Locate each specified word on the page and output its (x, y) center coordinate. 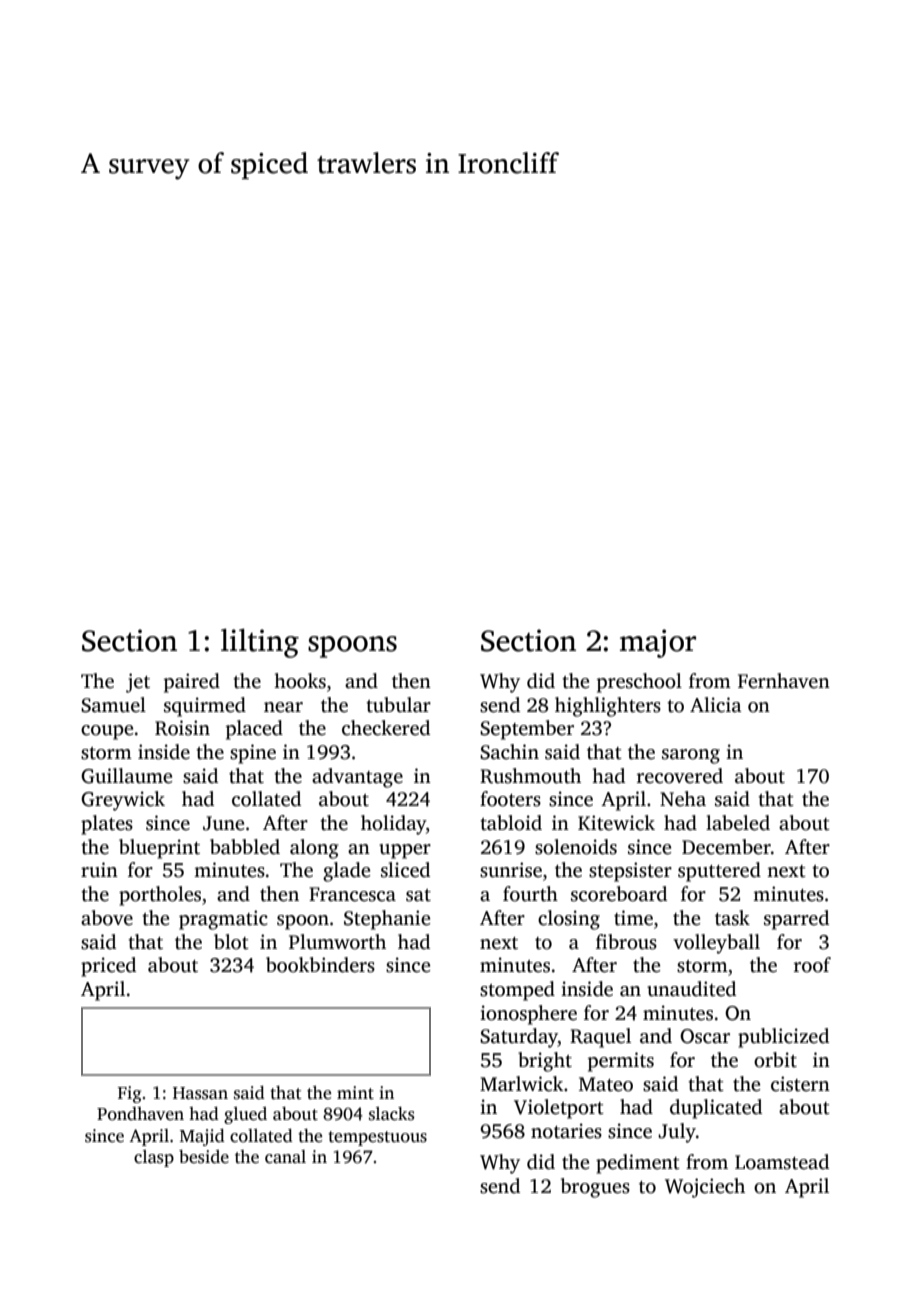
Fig (129, 1094)
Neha (683, 799)
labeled (738, 823)
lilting (260, 643)
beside (204, 1157)
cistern (800, 1084)
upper (405, 851)
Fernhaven (784, 681)
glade (346, 872)
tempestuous (377, 1138)
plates (107, 825)
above (107, 918)
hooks (300, 681)
